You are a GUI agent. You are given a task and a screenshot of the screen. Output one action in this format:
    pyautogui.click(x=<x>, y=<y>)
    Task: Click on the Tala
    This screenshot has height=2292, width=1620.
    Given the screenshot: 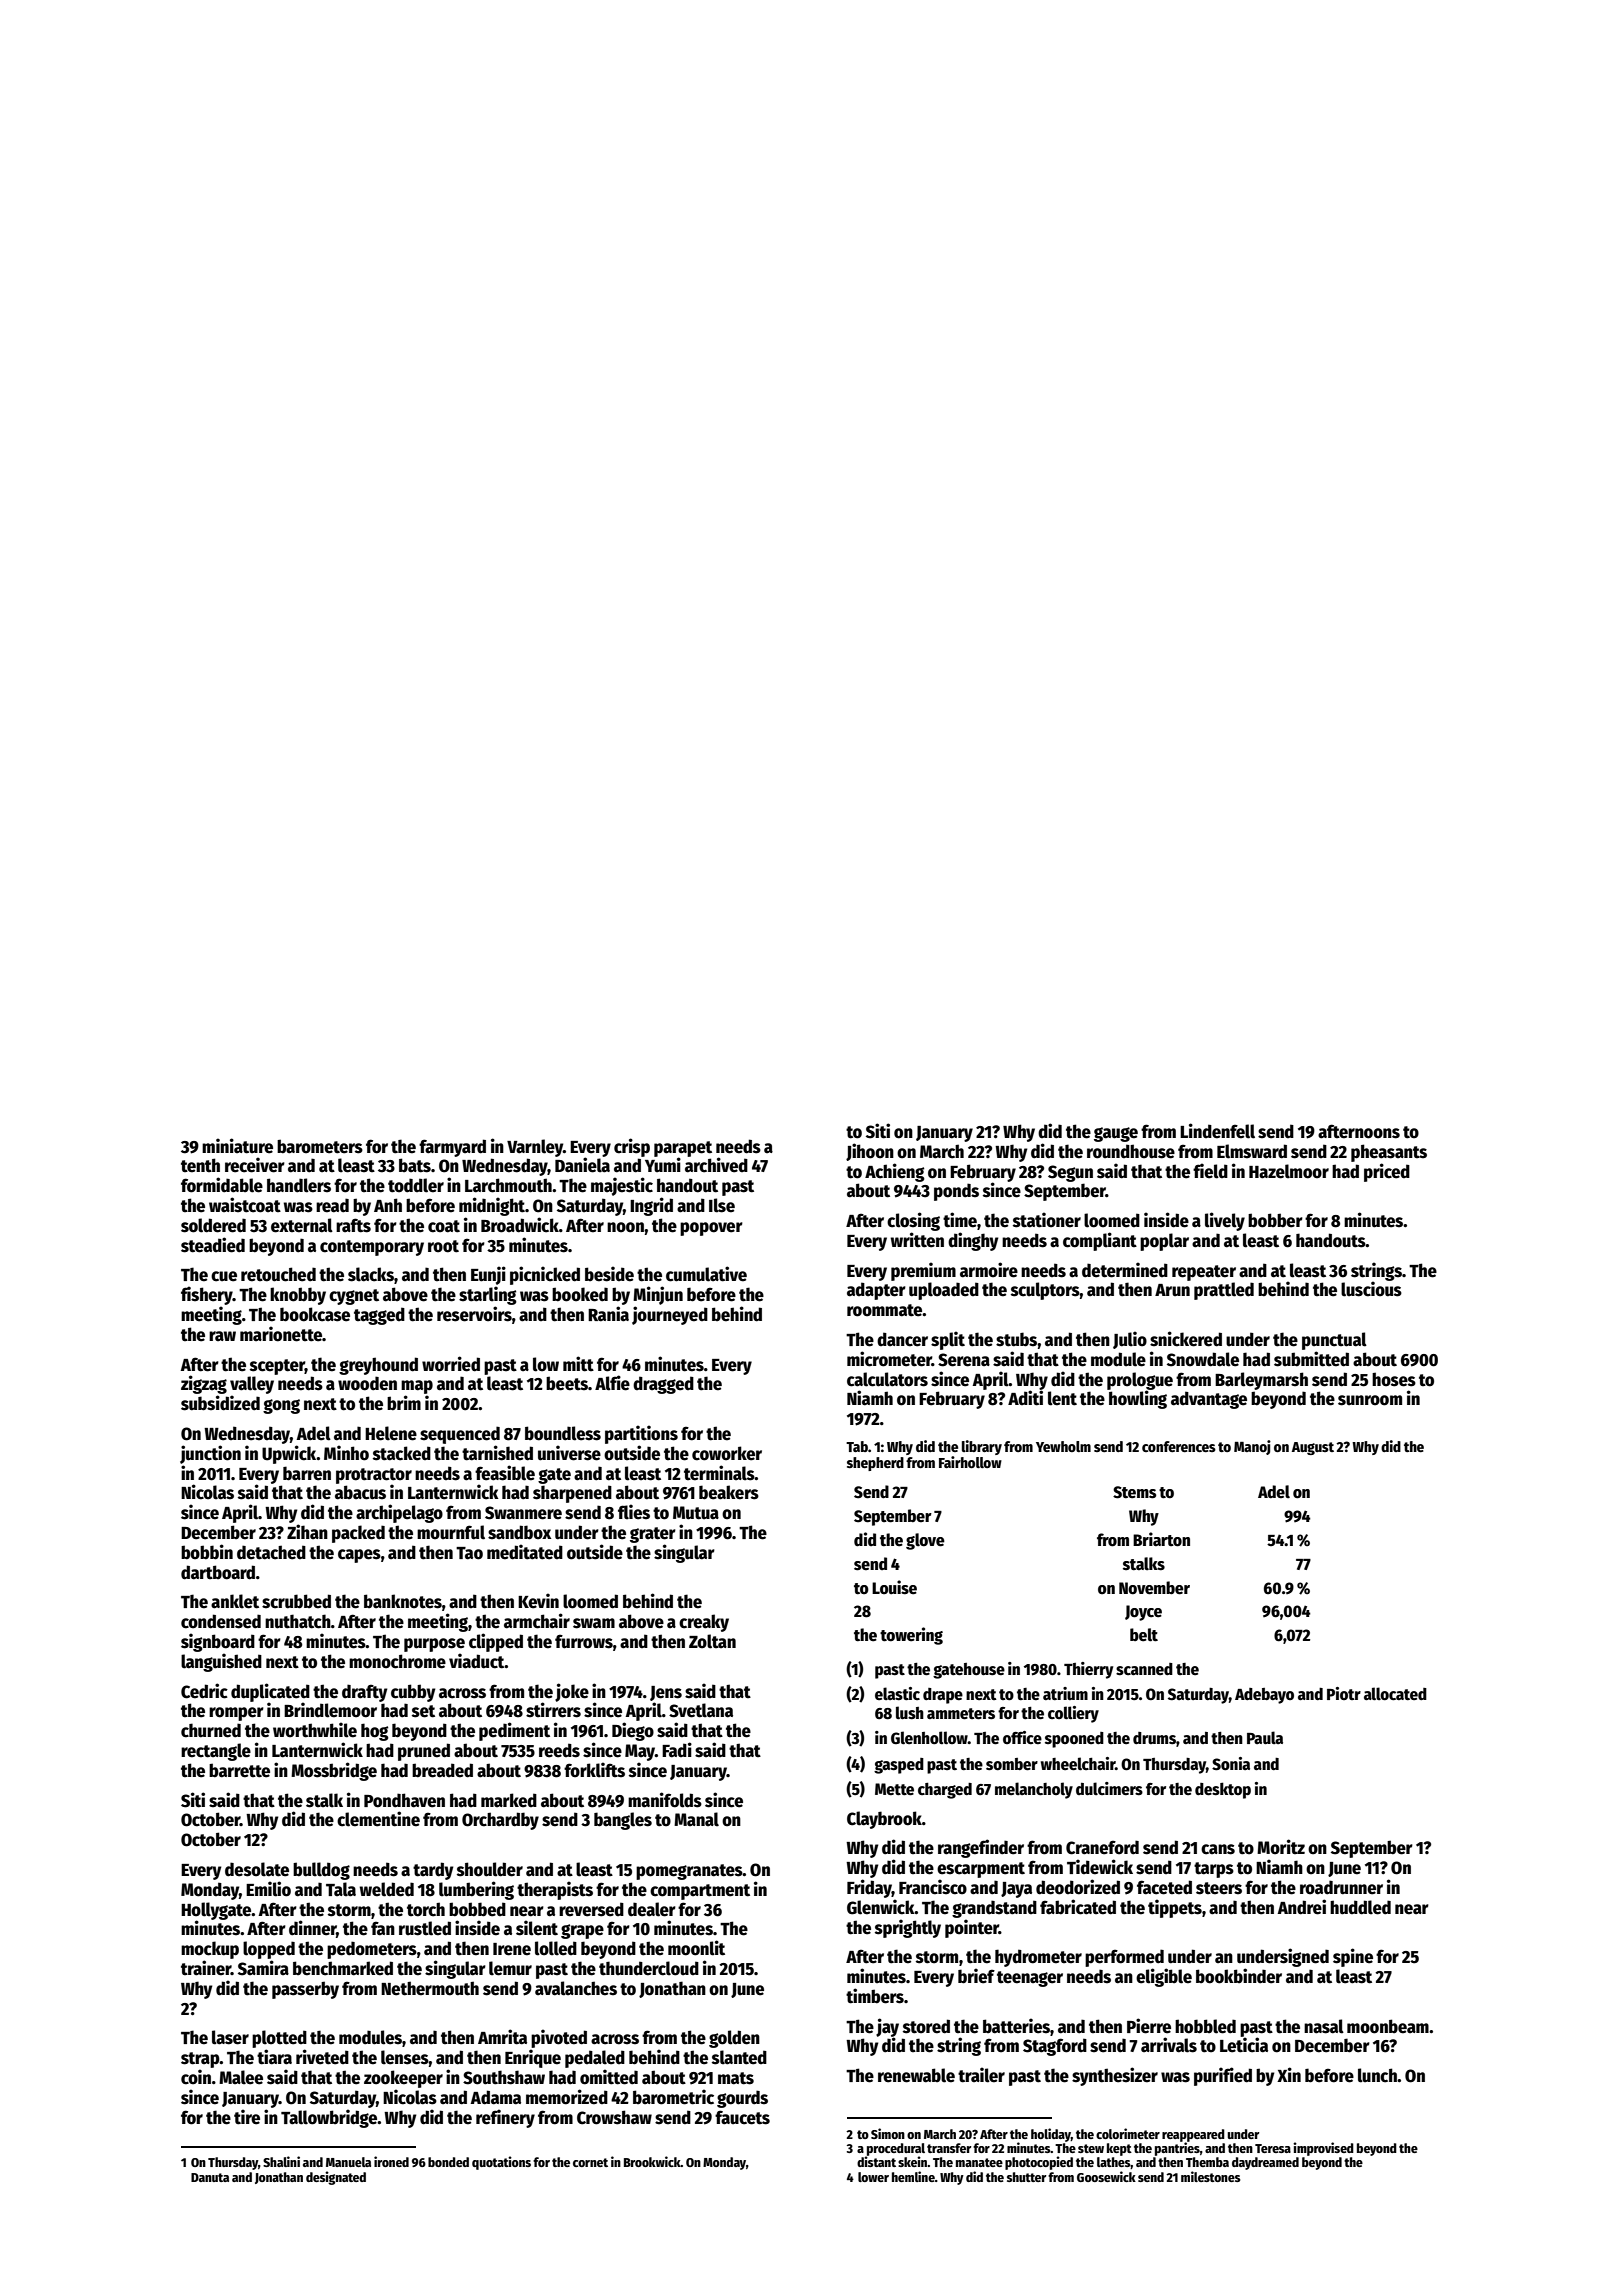 What is the action you would take?
    pyautogui.click(x=341, y=1889)
